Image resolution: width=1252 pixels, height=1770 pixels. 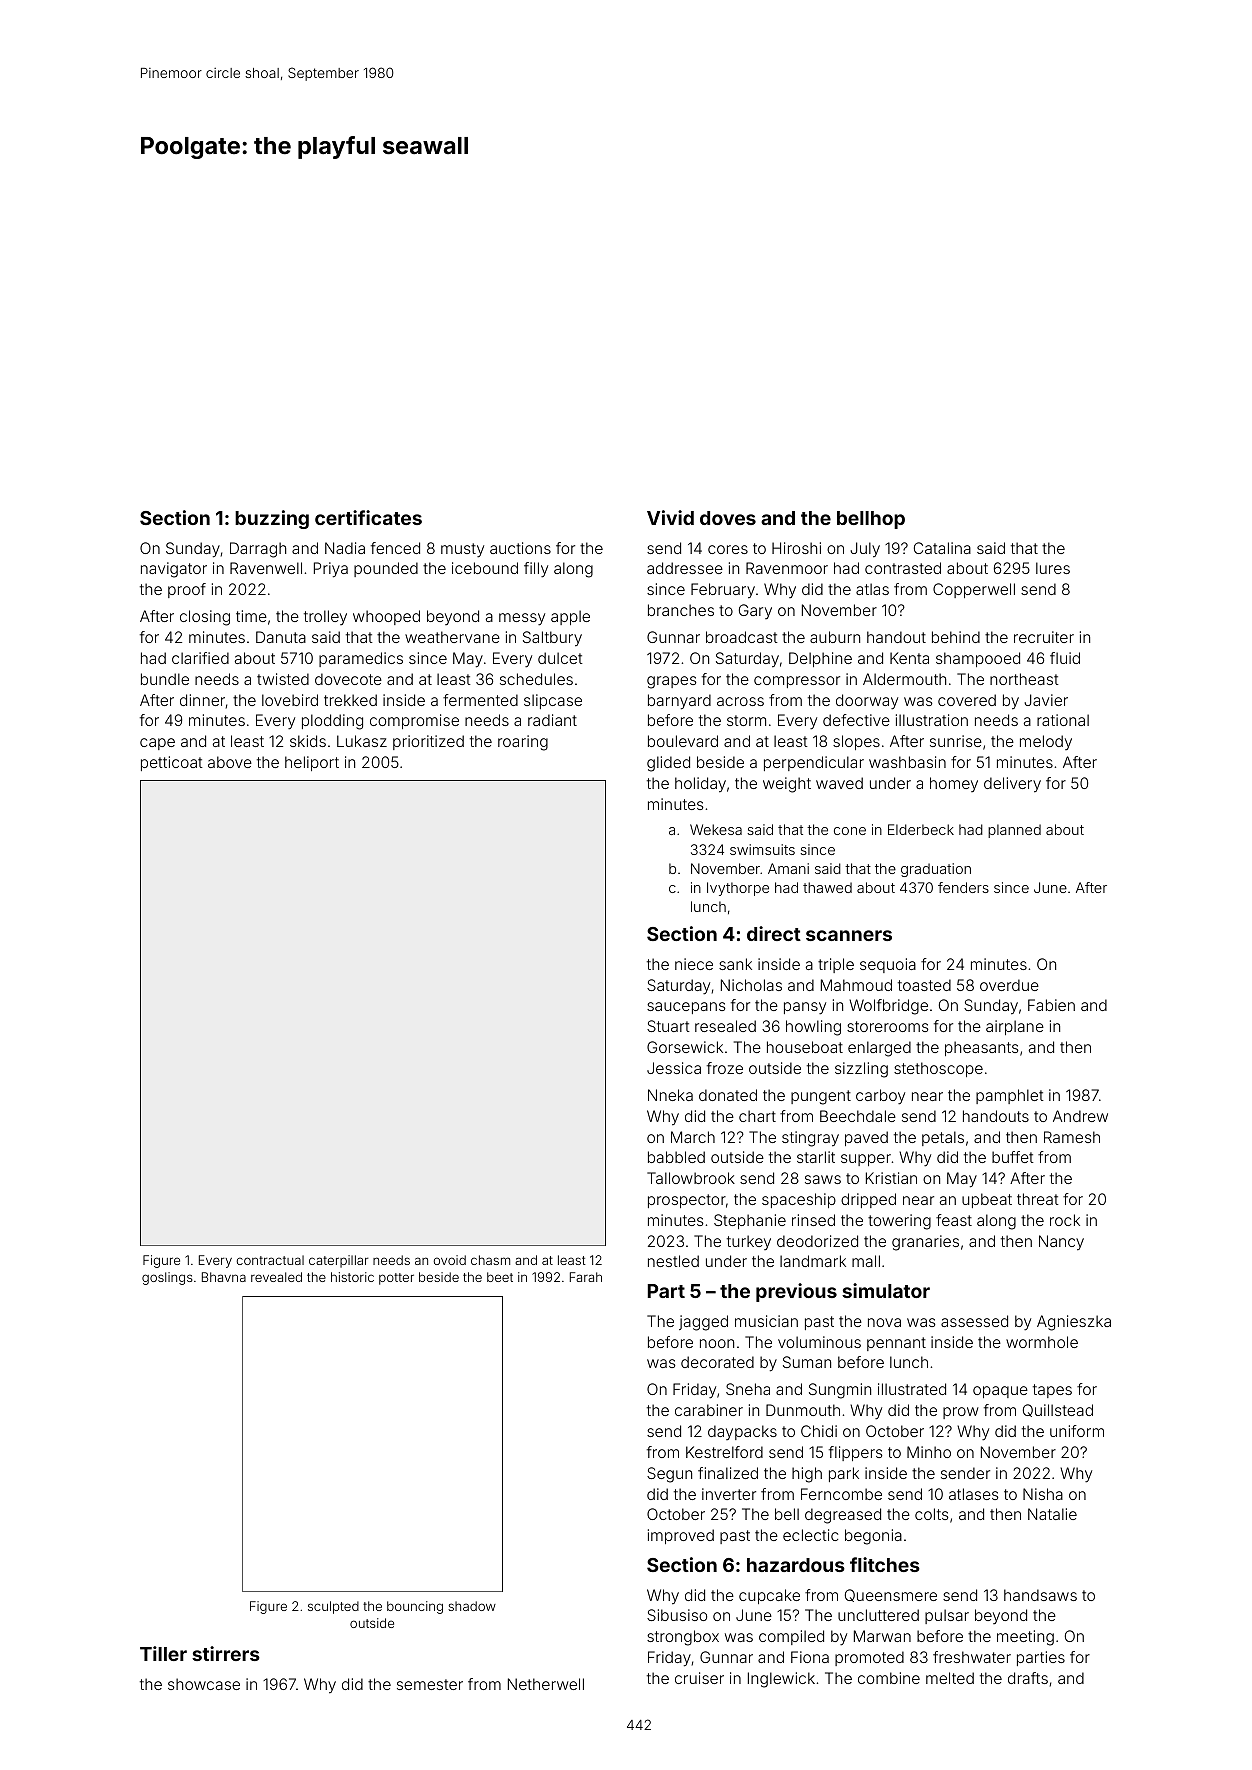 I want to click on Catalina, so click(x=942, y=548).
